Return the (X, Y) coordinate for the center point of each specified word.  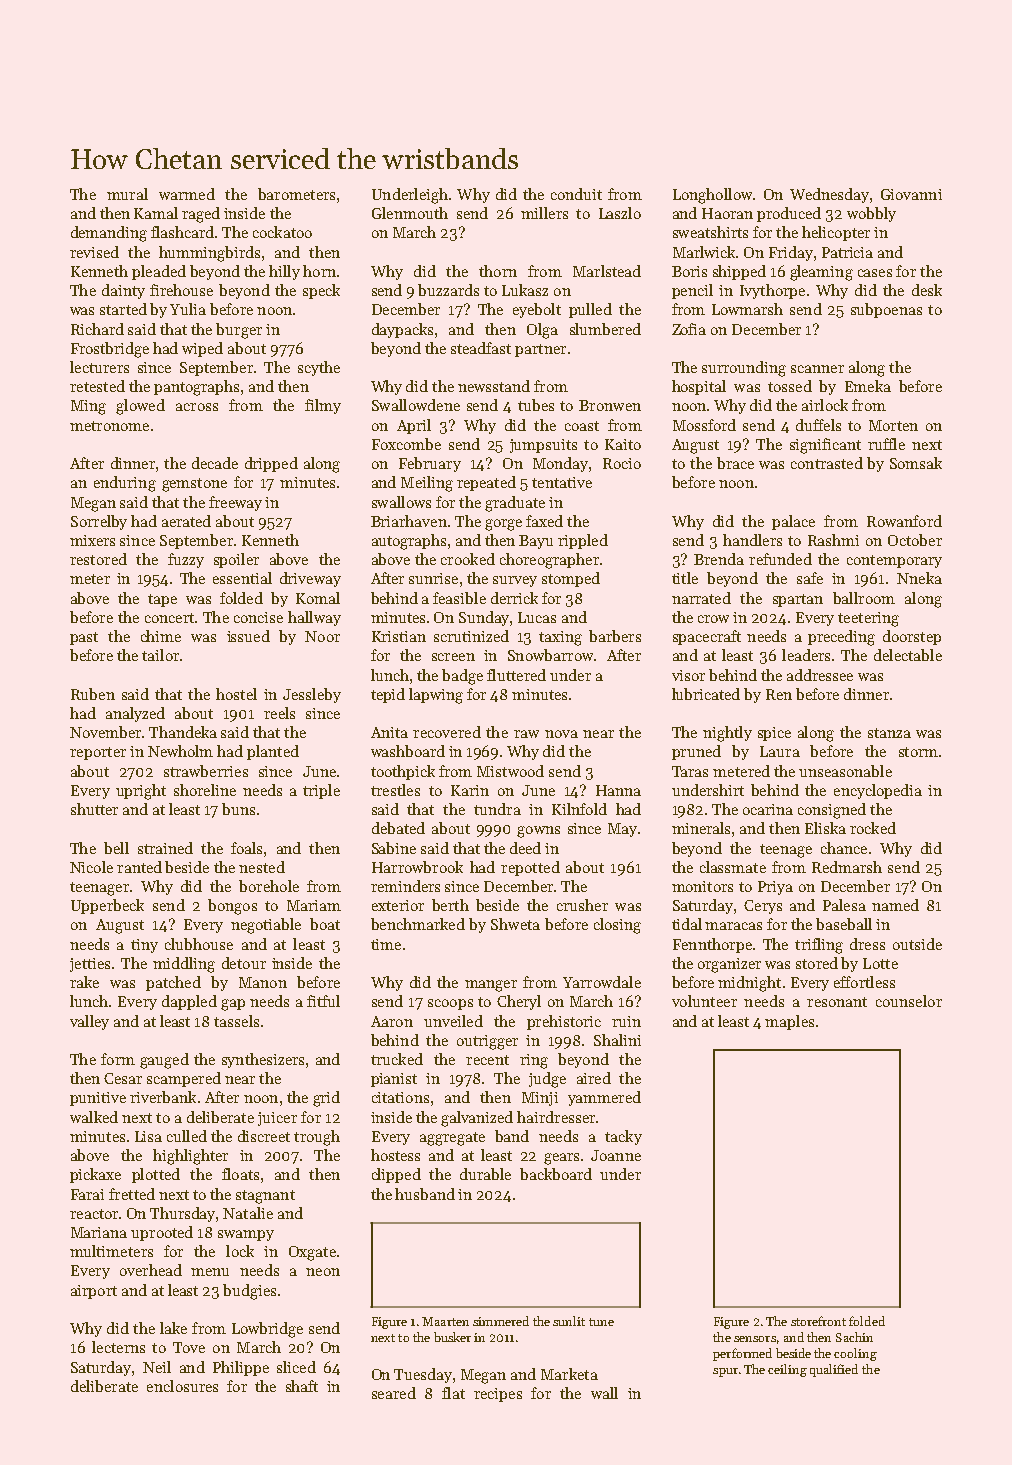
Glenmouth (410, 213)
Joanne (616, 1155)
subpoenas (886, 310)
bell (116, 848)
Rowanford (904, 521)
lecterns (118, 1347)
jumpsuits (543, 446)
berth (450, 905)
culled (187, 1136)
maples (789, 1022)
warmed (187, 194)
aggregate (452, 1139)
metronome (109, 426)
